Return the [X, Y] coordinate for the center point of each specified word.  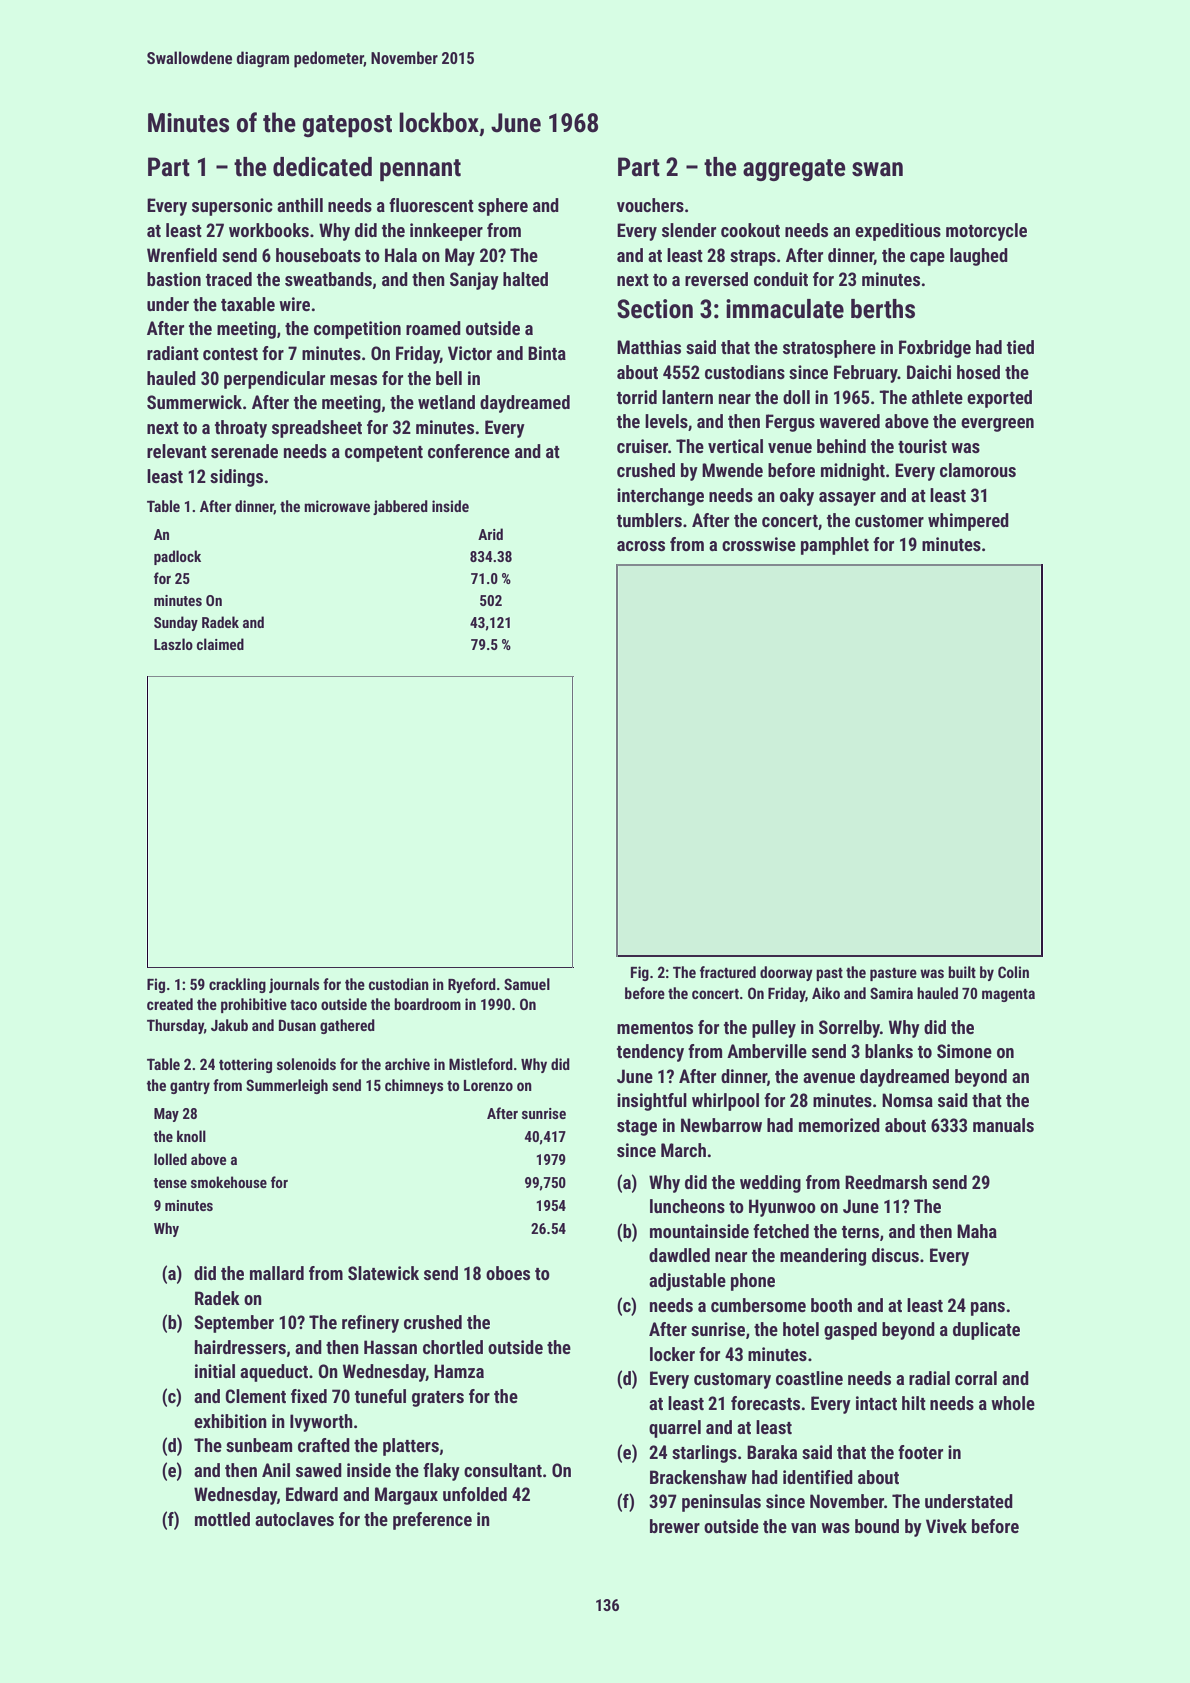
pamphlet [835, 546]
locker [672, 1354]
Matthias [649, 347]
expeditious [898, 232]
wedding [770, 1184]
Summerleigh [287, 1086]
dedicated [322, 167]
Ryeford [472, 985]
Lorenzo [488, 1085]
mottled [222, 1519]
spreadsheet [317, 429]
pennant [420, 170]
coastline [809, 1378]
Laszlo [173, 644]
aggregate [794, 170]
